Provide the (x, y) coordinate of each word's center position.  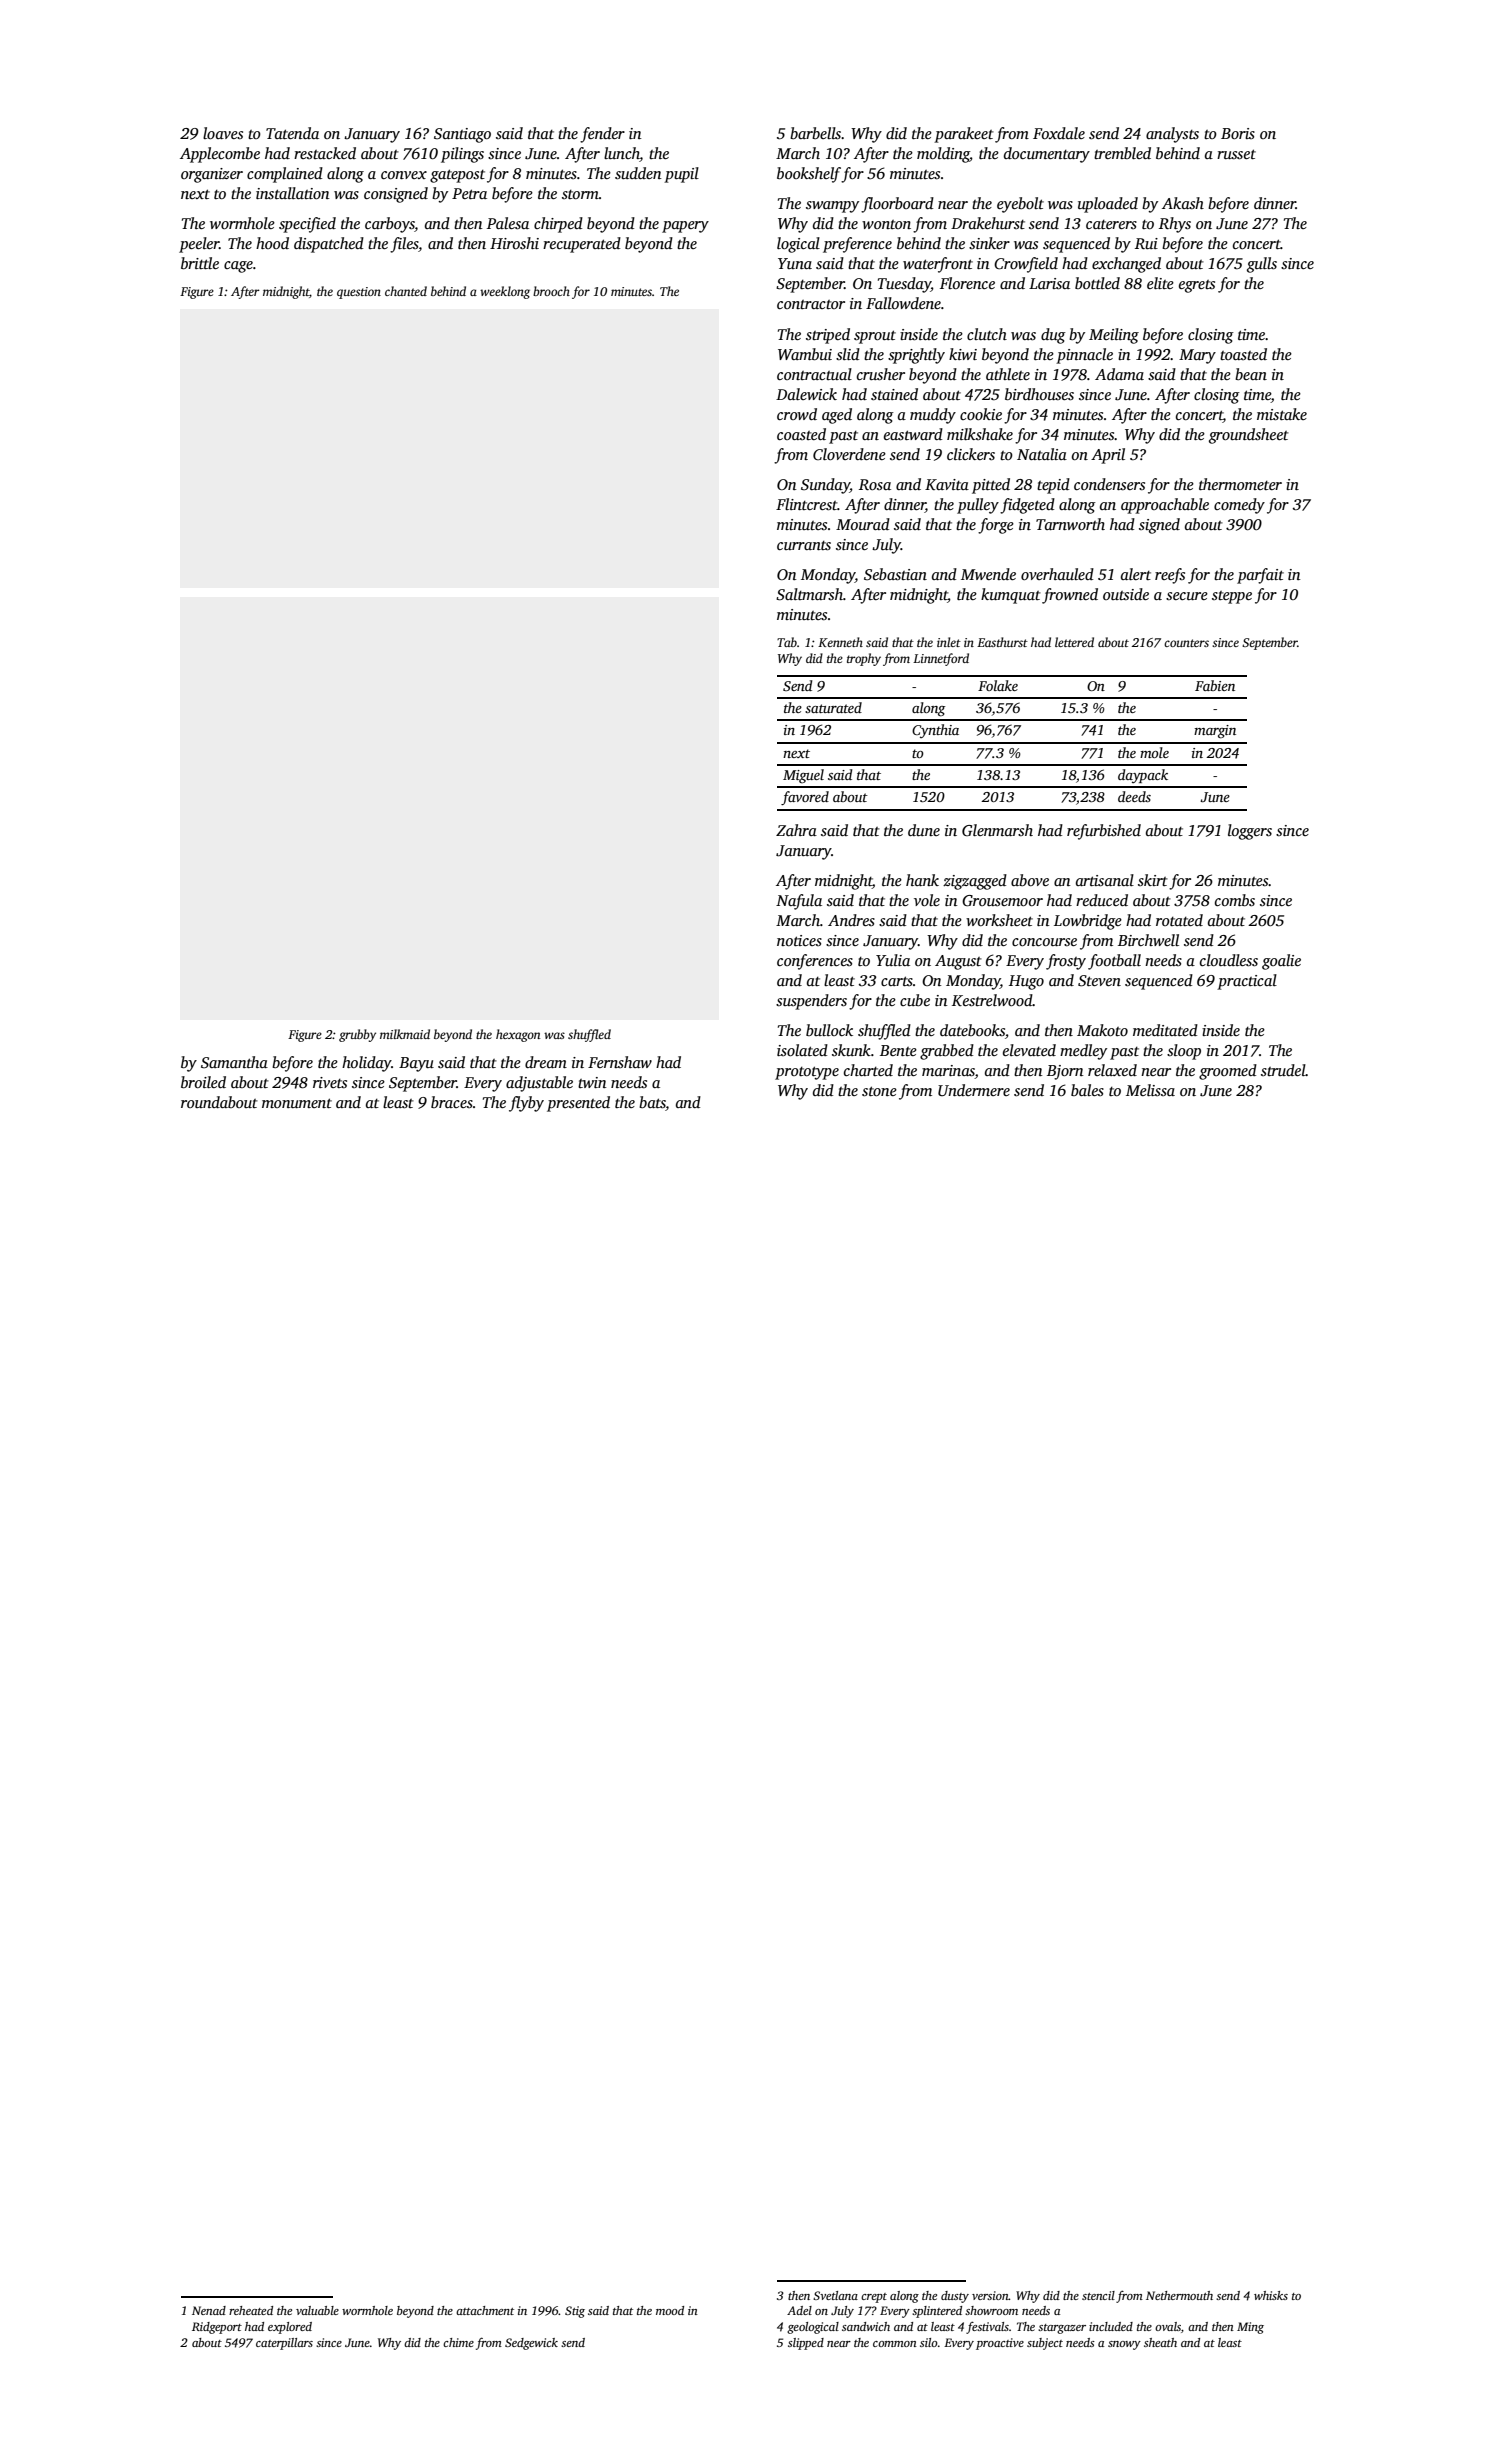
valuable (317, 2310)
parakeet (964, 135)
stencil (1098, 2295)
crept (874, 2298)
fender (602, 135)
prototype (807, 1073)
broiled (203, 1082)
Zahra (796, 830)
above (1030, 880)
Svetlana (835, 2295)
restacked (325, 153)
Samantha (234, 1062)
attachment (485, 2310)
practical (1247, 982)
